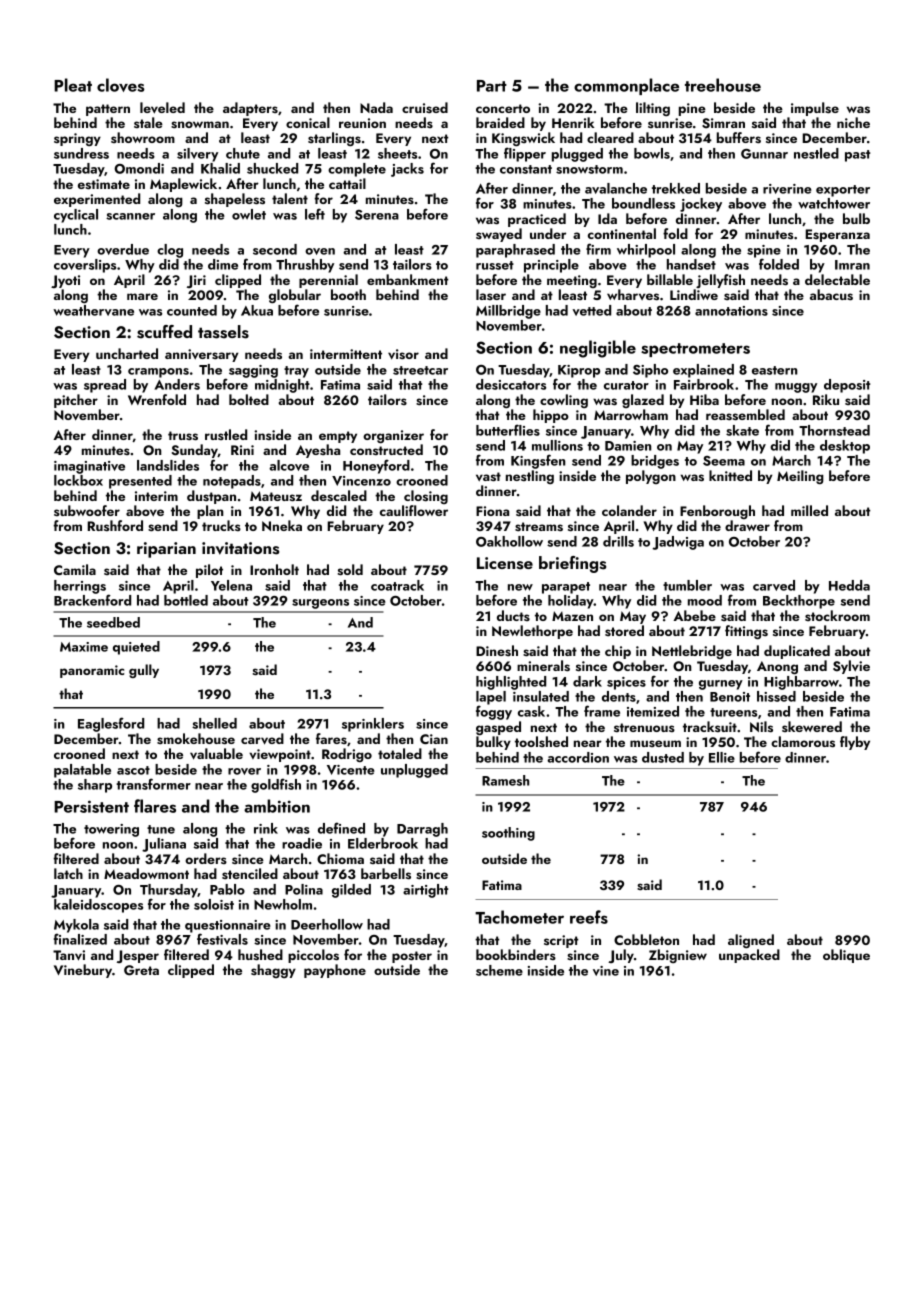 The image size is (924, 1308). I want to click on script, so click(561, 941).
